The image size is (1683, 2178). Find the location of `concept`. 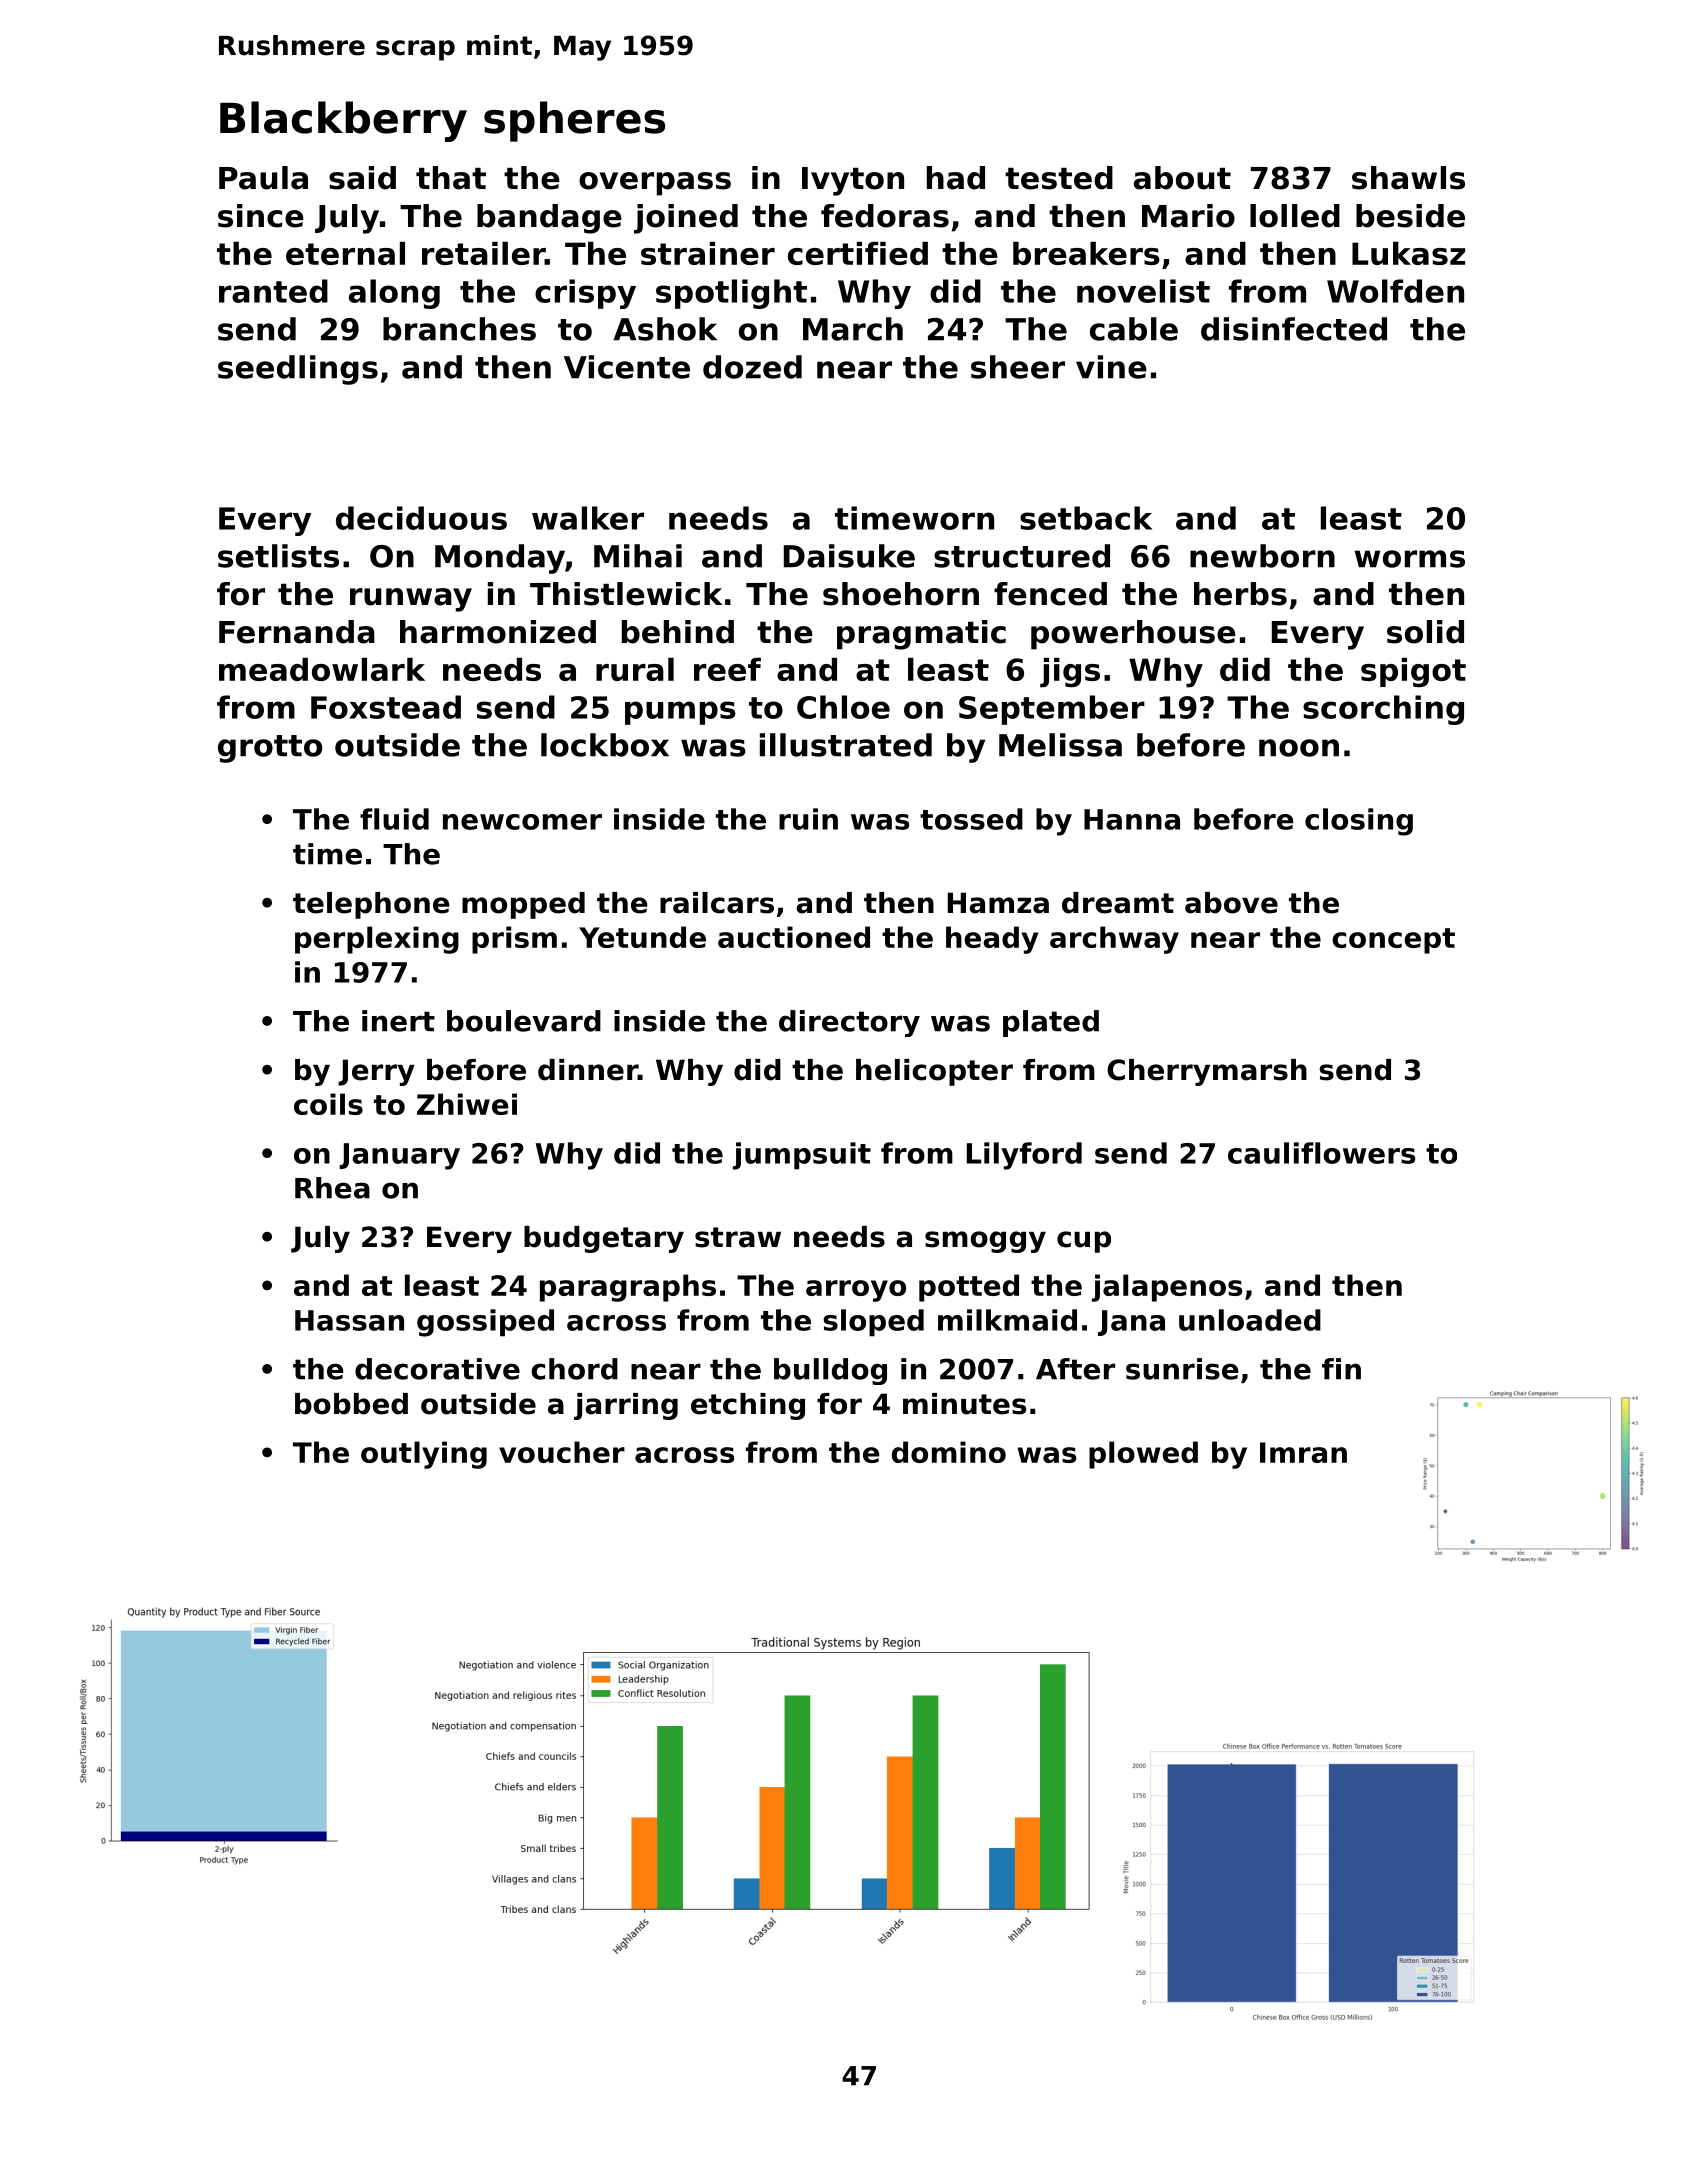

concept is located at coordinates (1393, 941).
